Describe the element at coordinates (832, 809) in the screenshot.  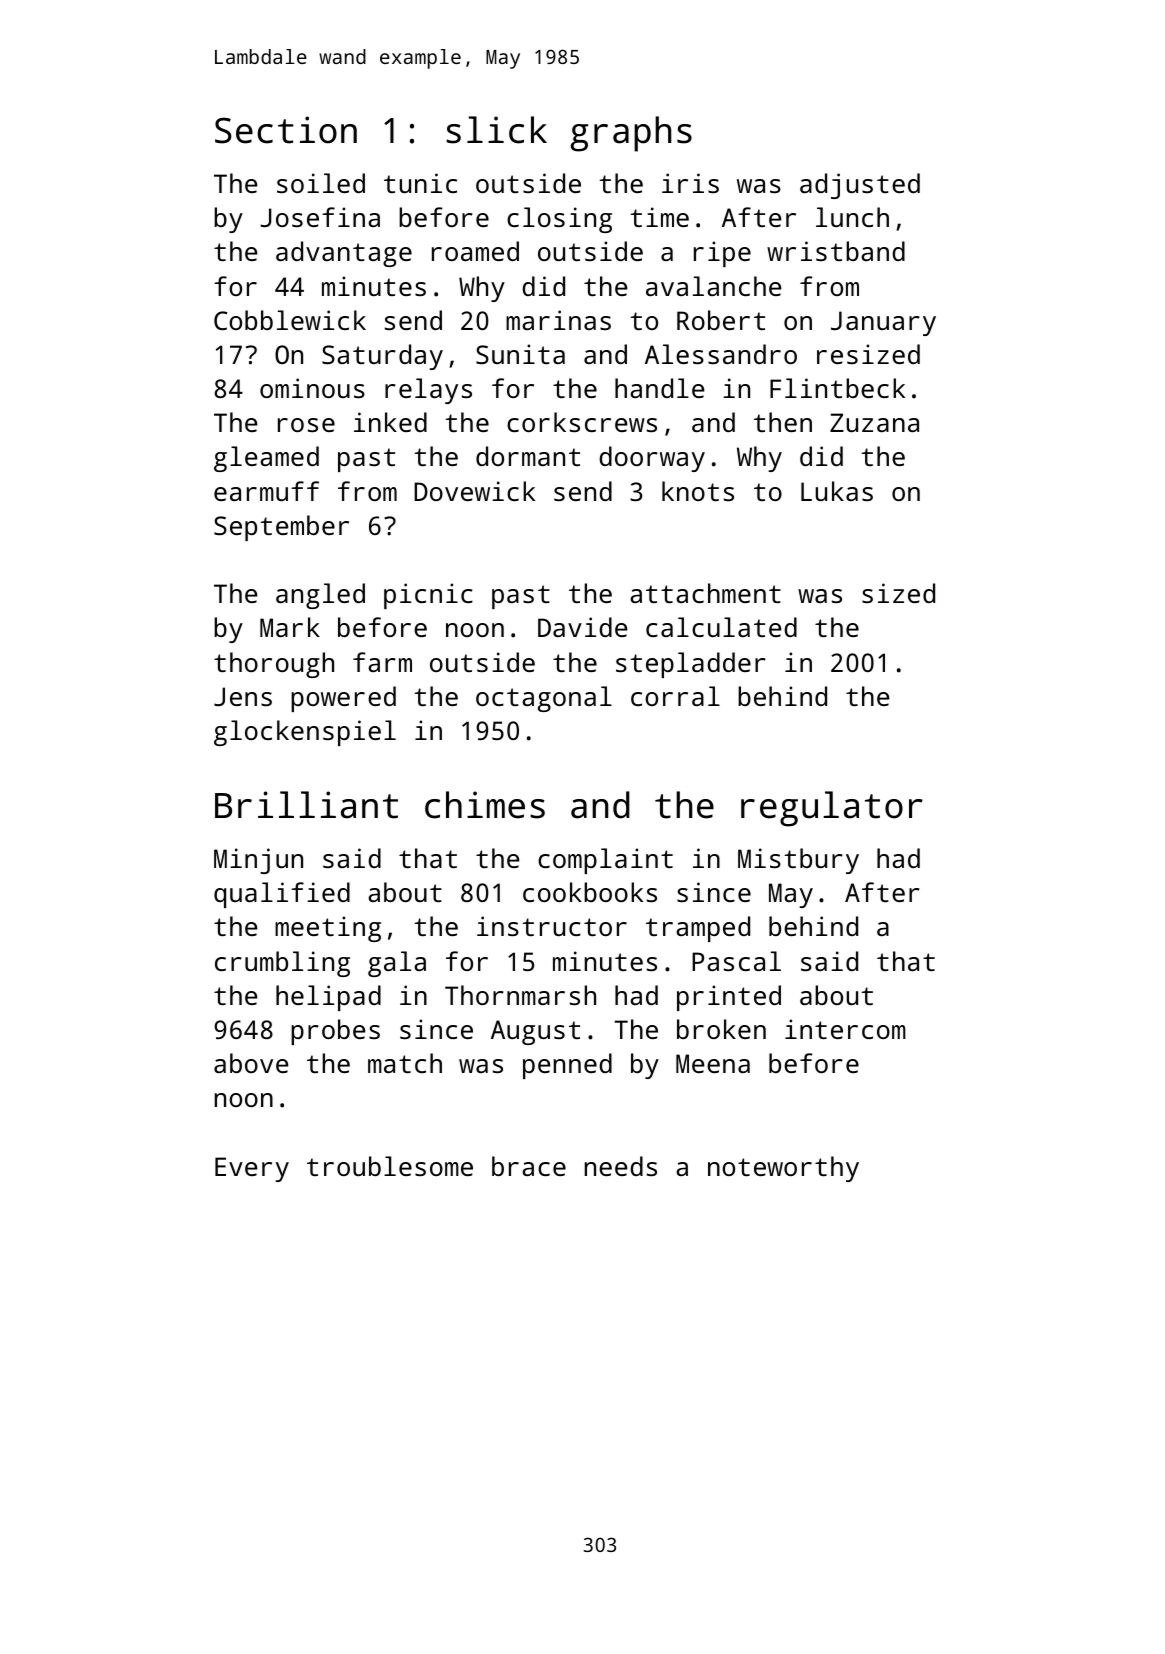
I see `regulator` at that location.
